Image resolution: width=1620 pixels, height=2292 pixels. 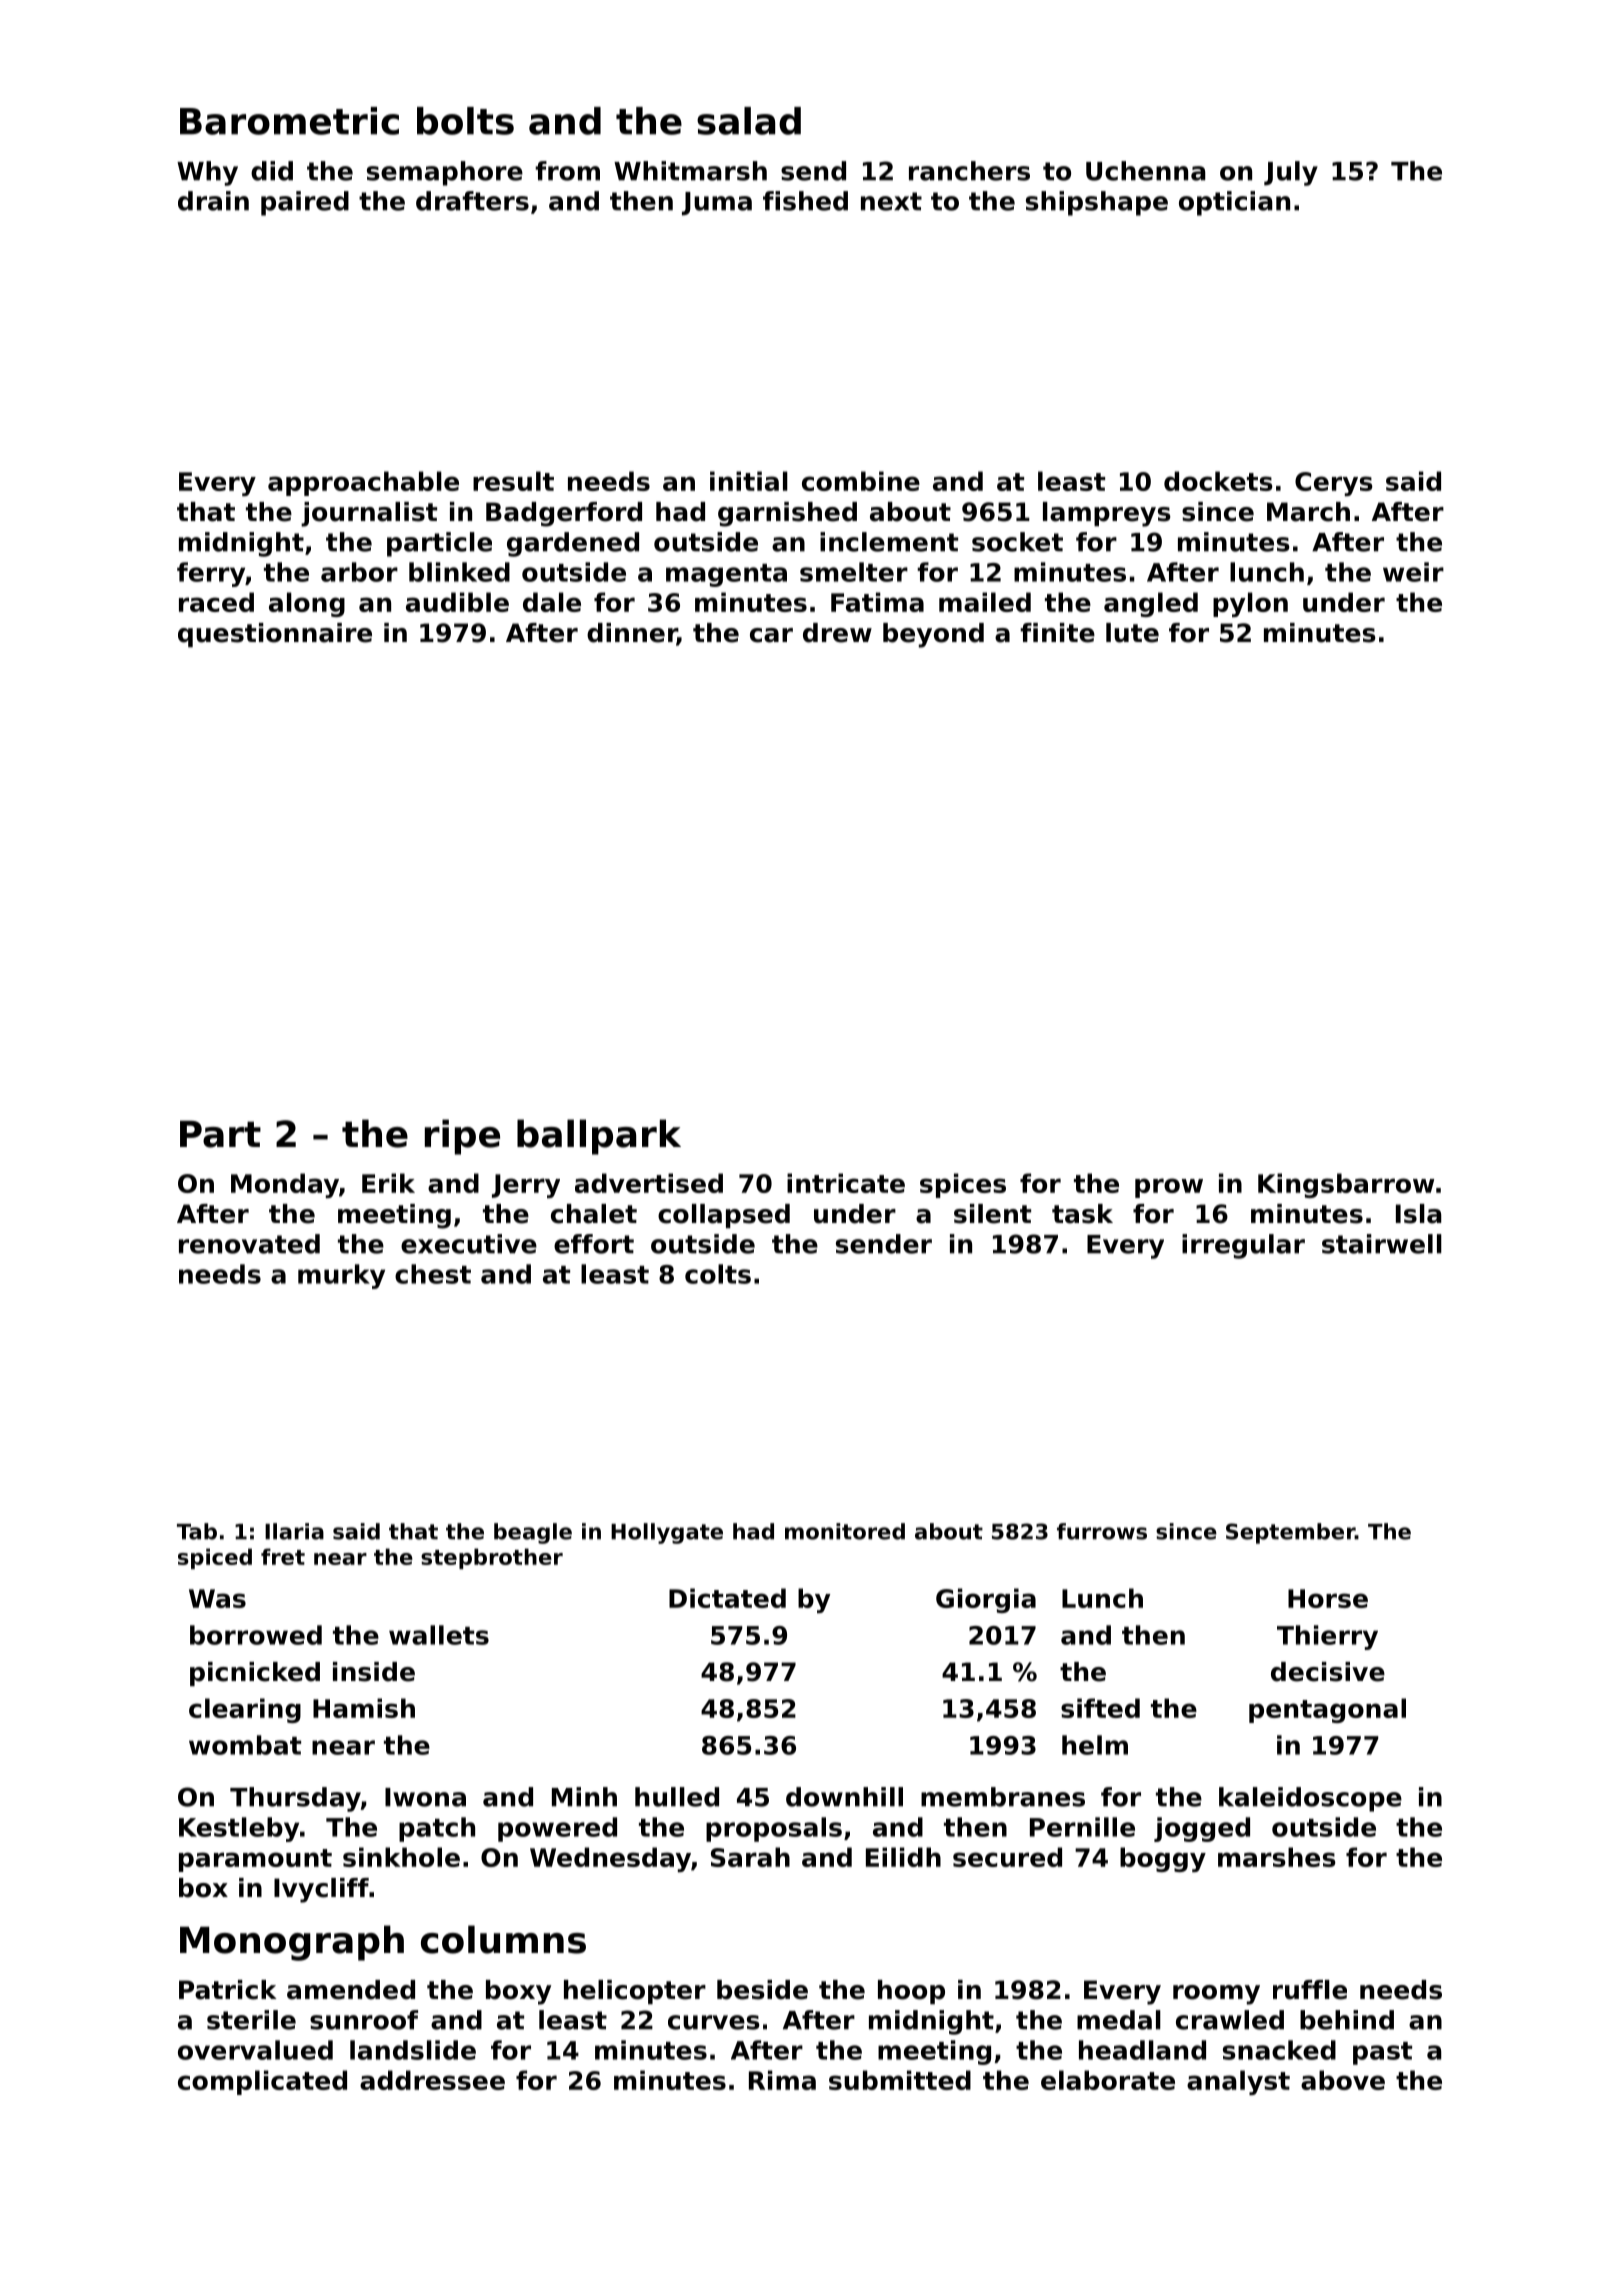 I want to click on advertised, so click(x=649, y=1183).
